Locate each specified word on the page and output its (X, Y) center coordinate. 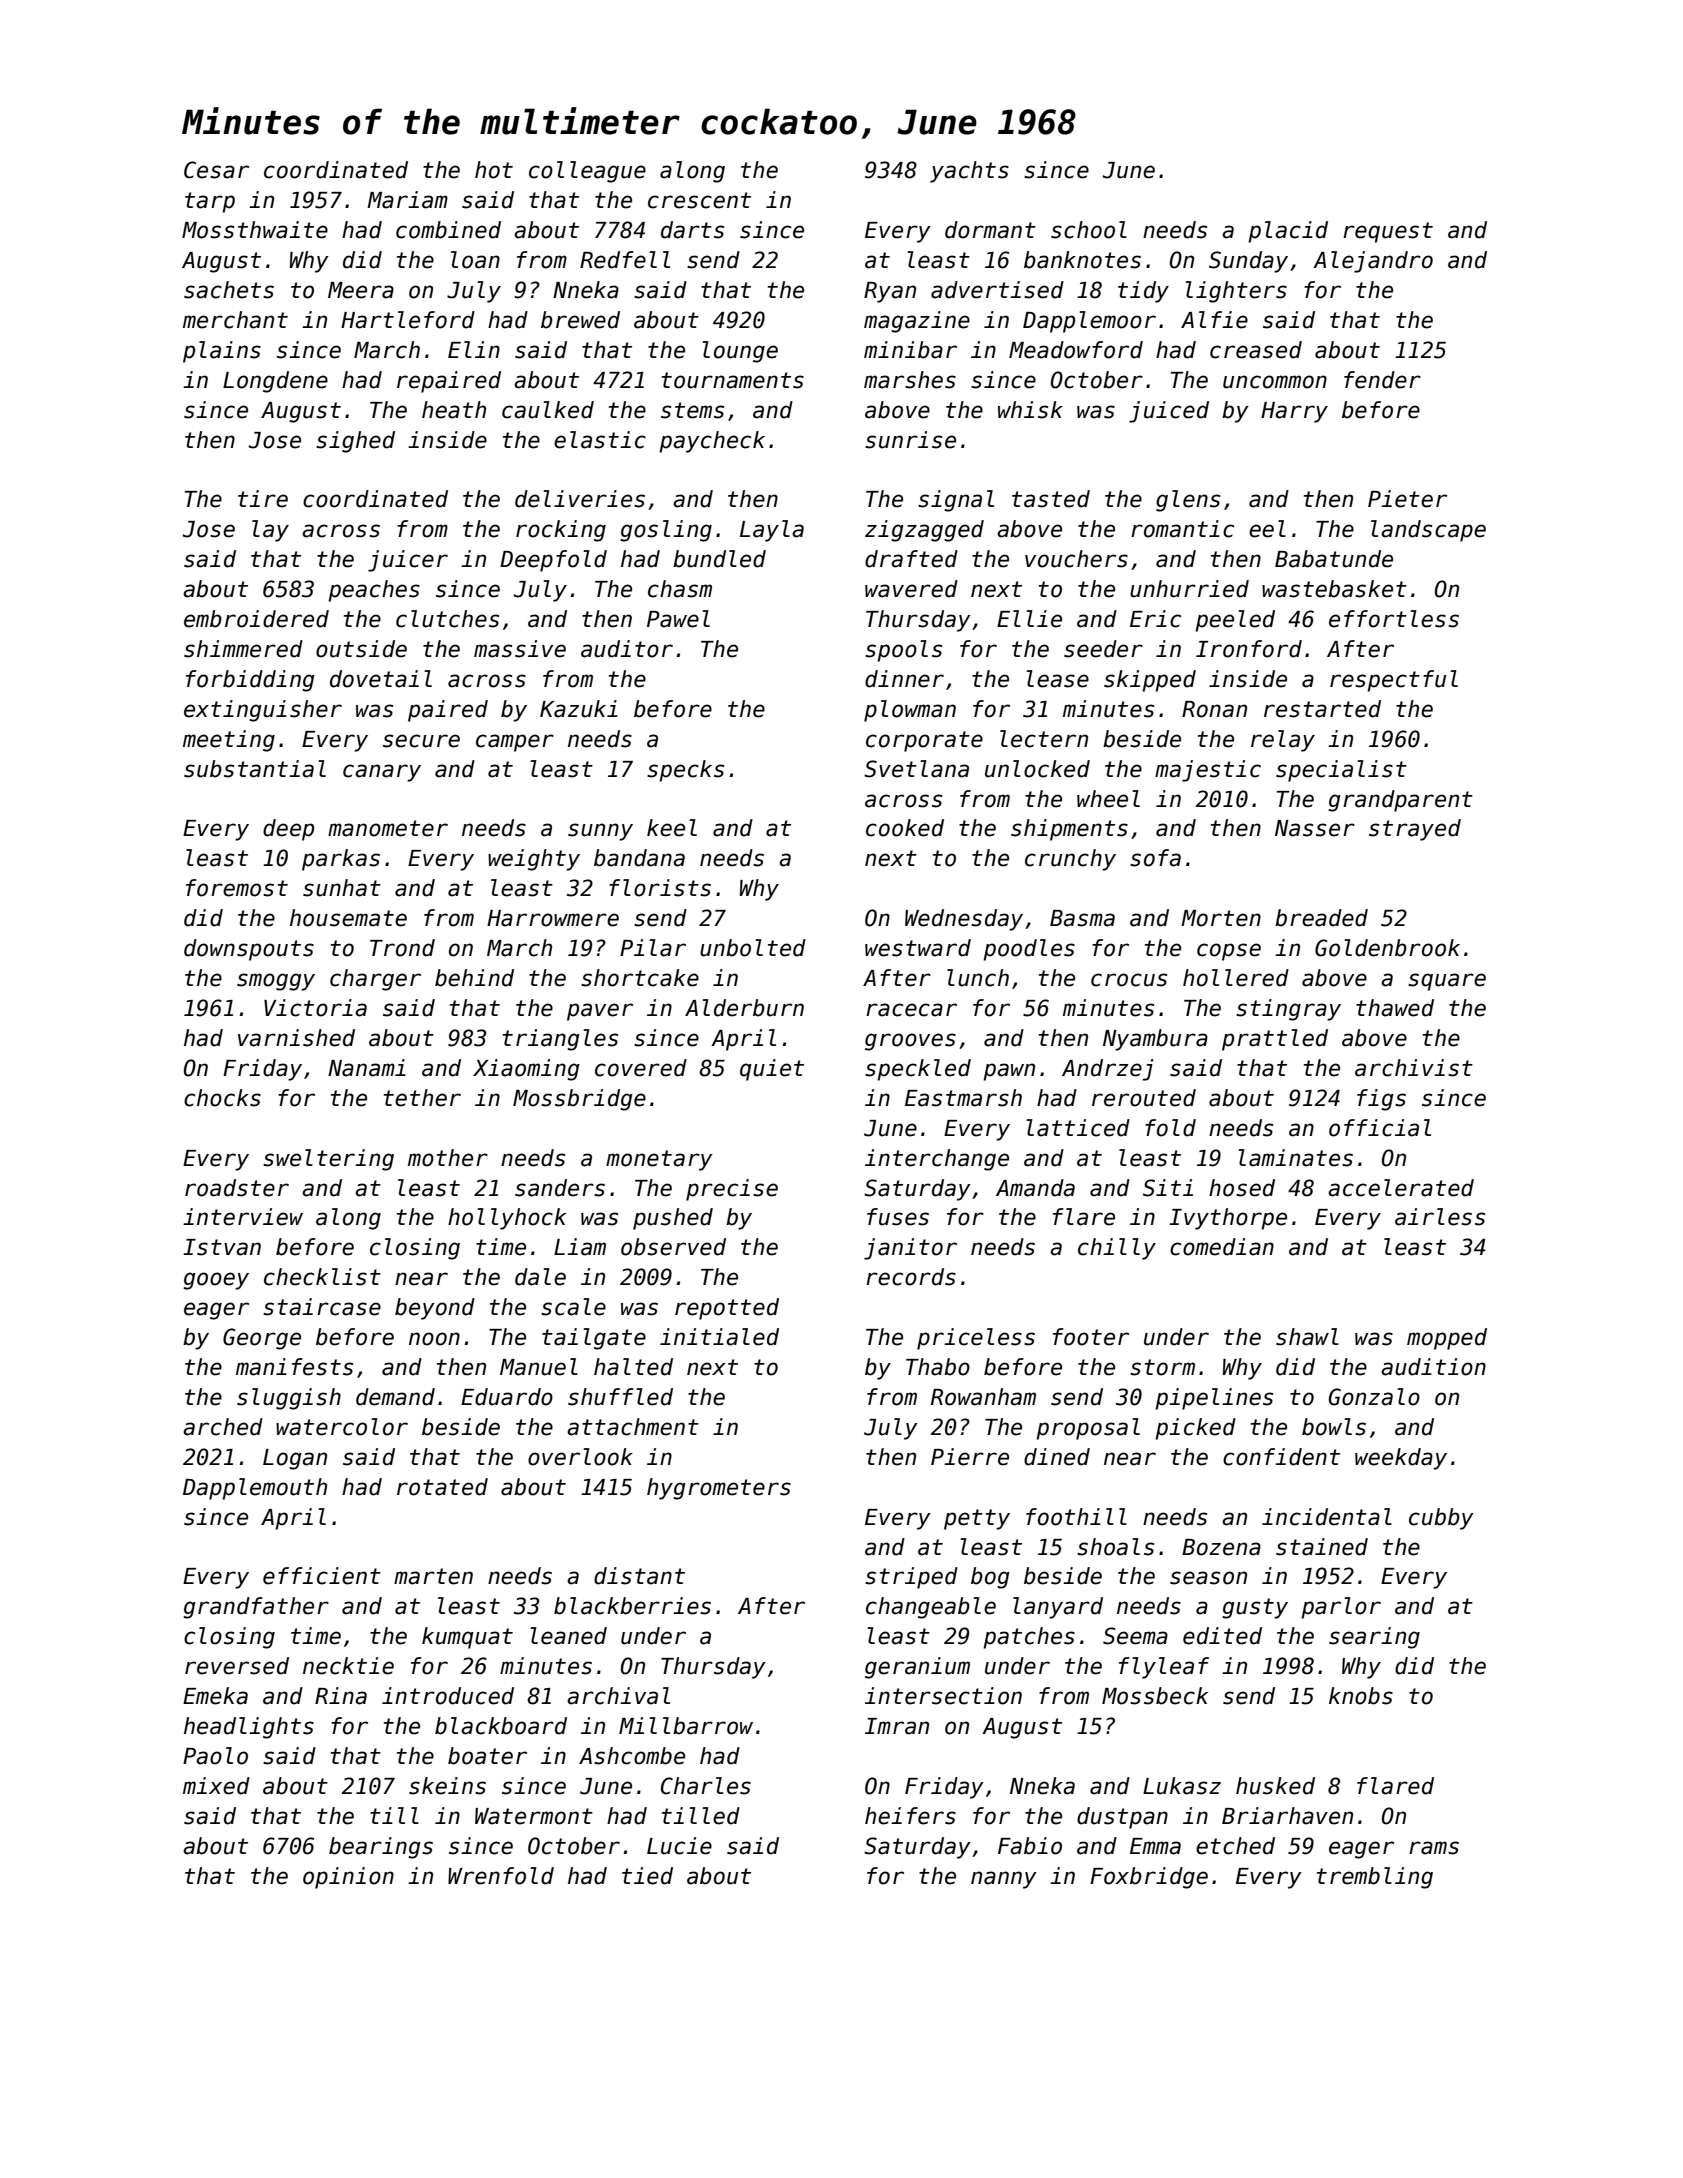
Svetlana (916, 769)
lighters (1236, 292)
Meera (361, 290)
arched (223, 1427)
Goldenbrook (1387, 948)
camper (515, 743)
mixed (216, 1786)
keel (672, 828)
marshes (910, 380)
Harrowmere (553, 918)
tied (647, 1876)
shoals (1115, 1547)
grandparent (1400, 801)
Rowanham (983, 1397)
